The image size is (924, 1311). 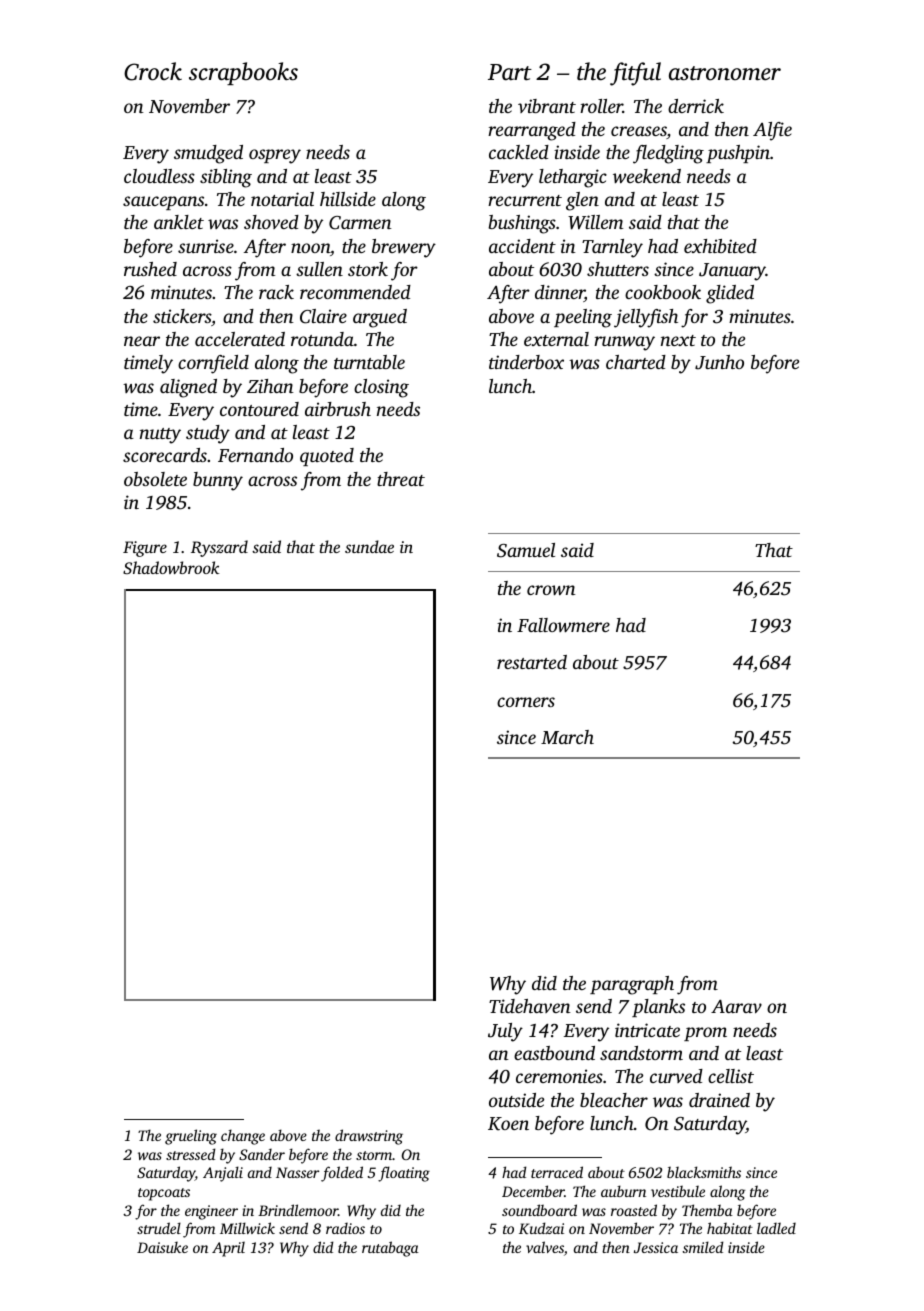 I want to click on sundae, so click(x=369, y=546).
